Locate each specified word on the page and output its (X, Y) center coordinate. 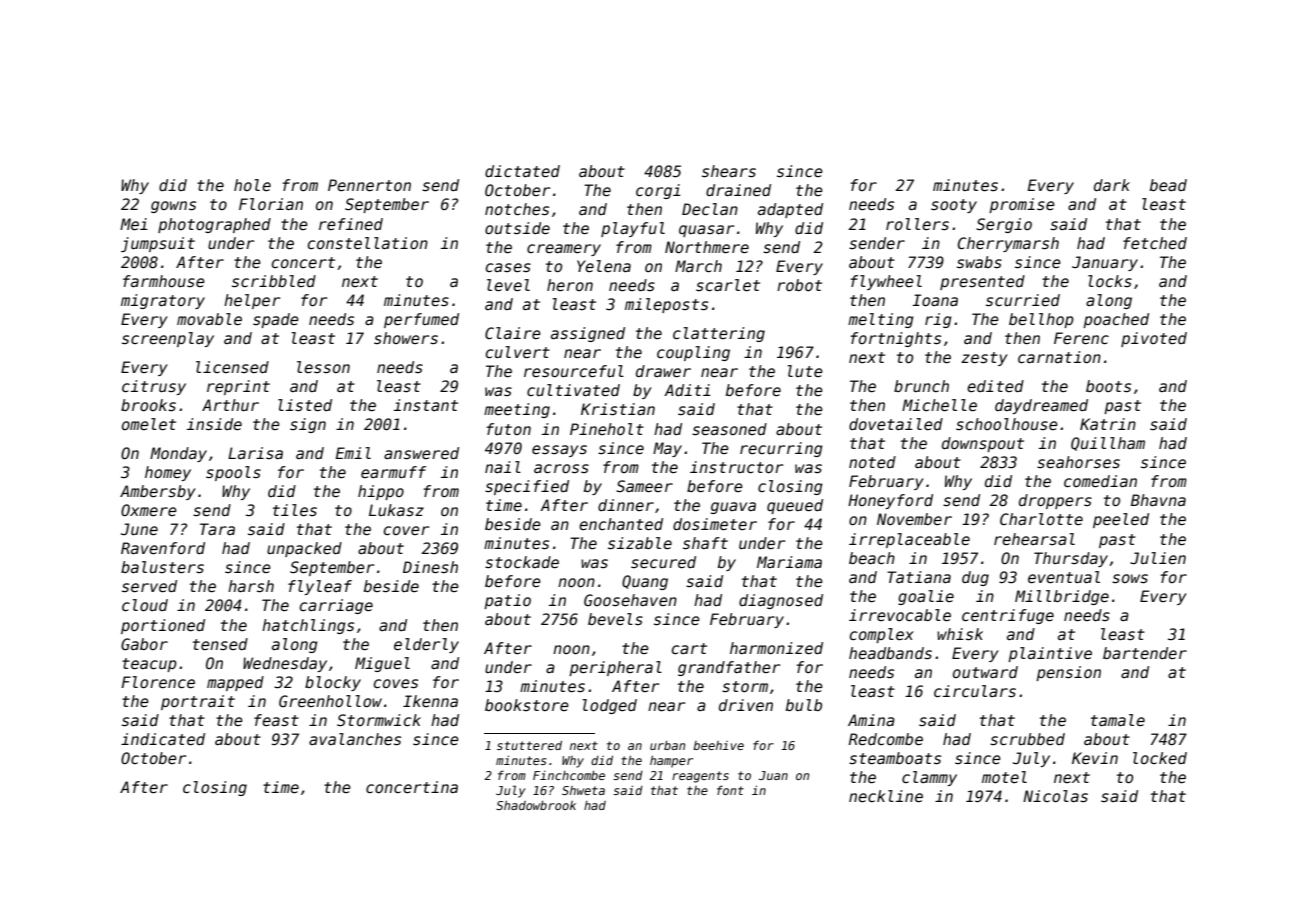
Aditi (687, 390)
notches (517, 209)
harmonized (776, 648)
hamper (671, 762)
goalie (926, 597)
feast (276, 720)
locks (1110, 281)
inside (214, 424)
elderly (426, 645)
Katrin (1108, 424)
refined (351, 224)
